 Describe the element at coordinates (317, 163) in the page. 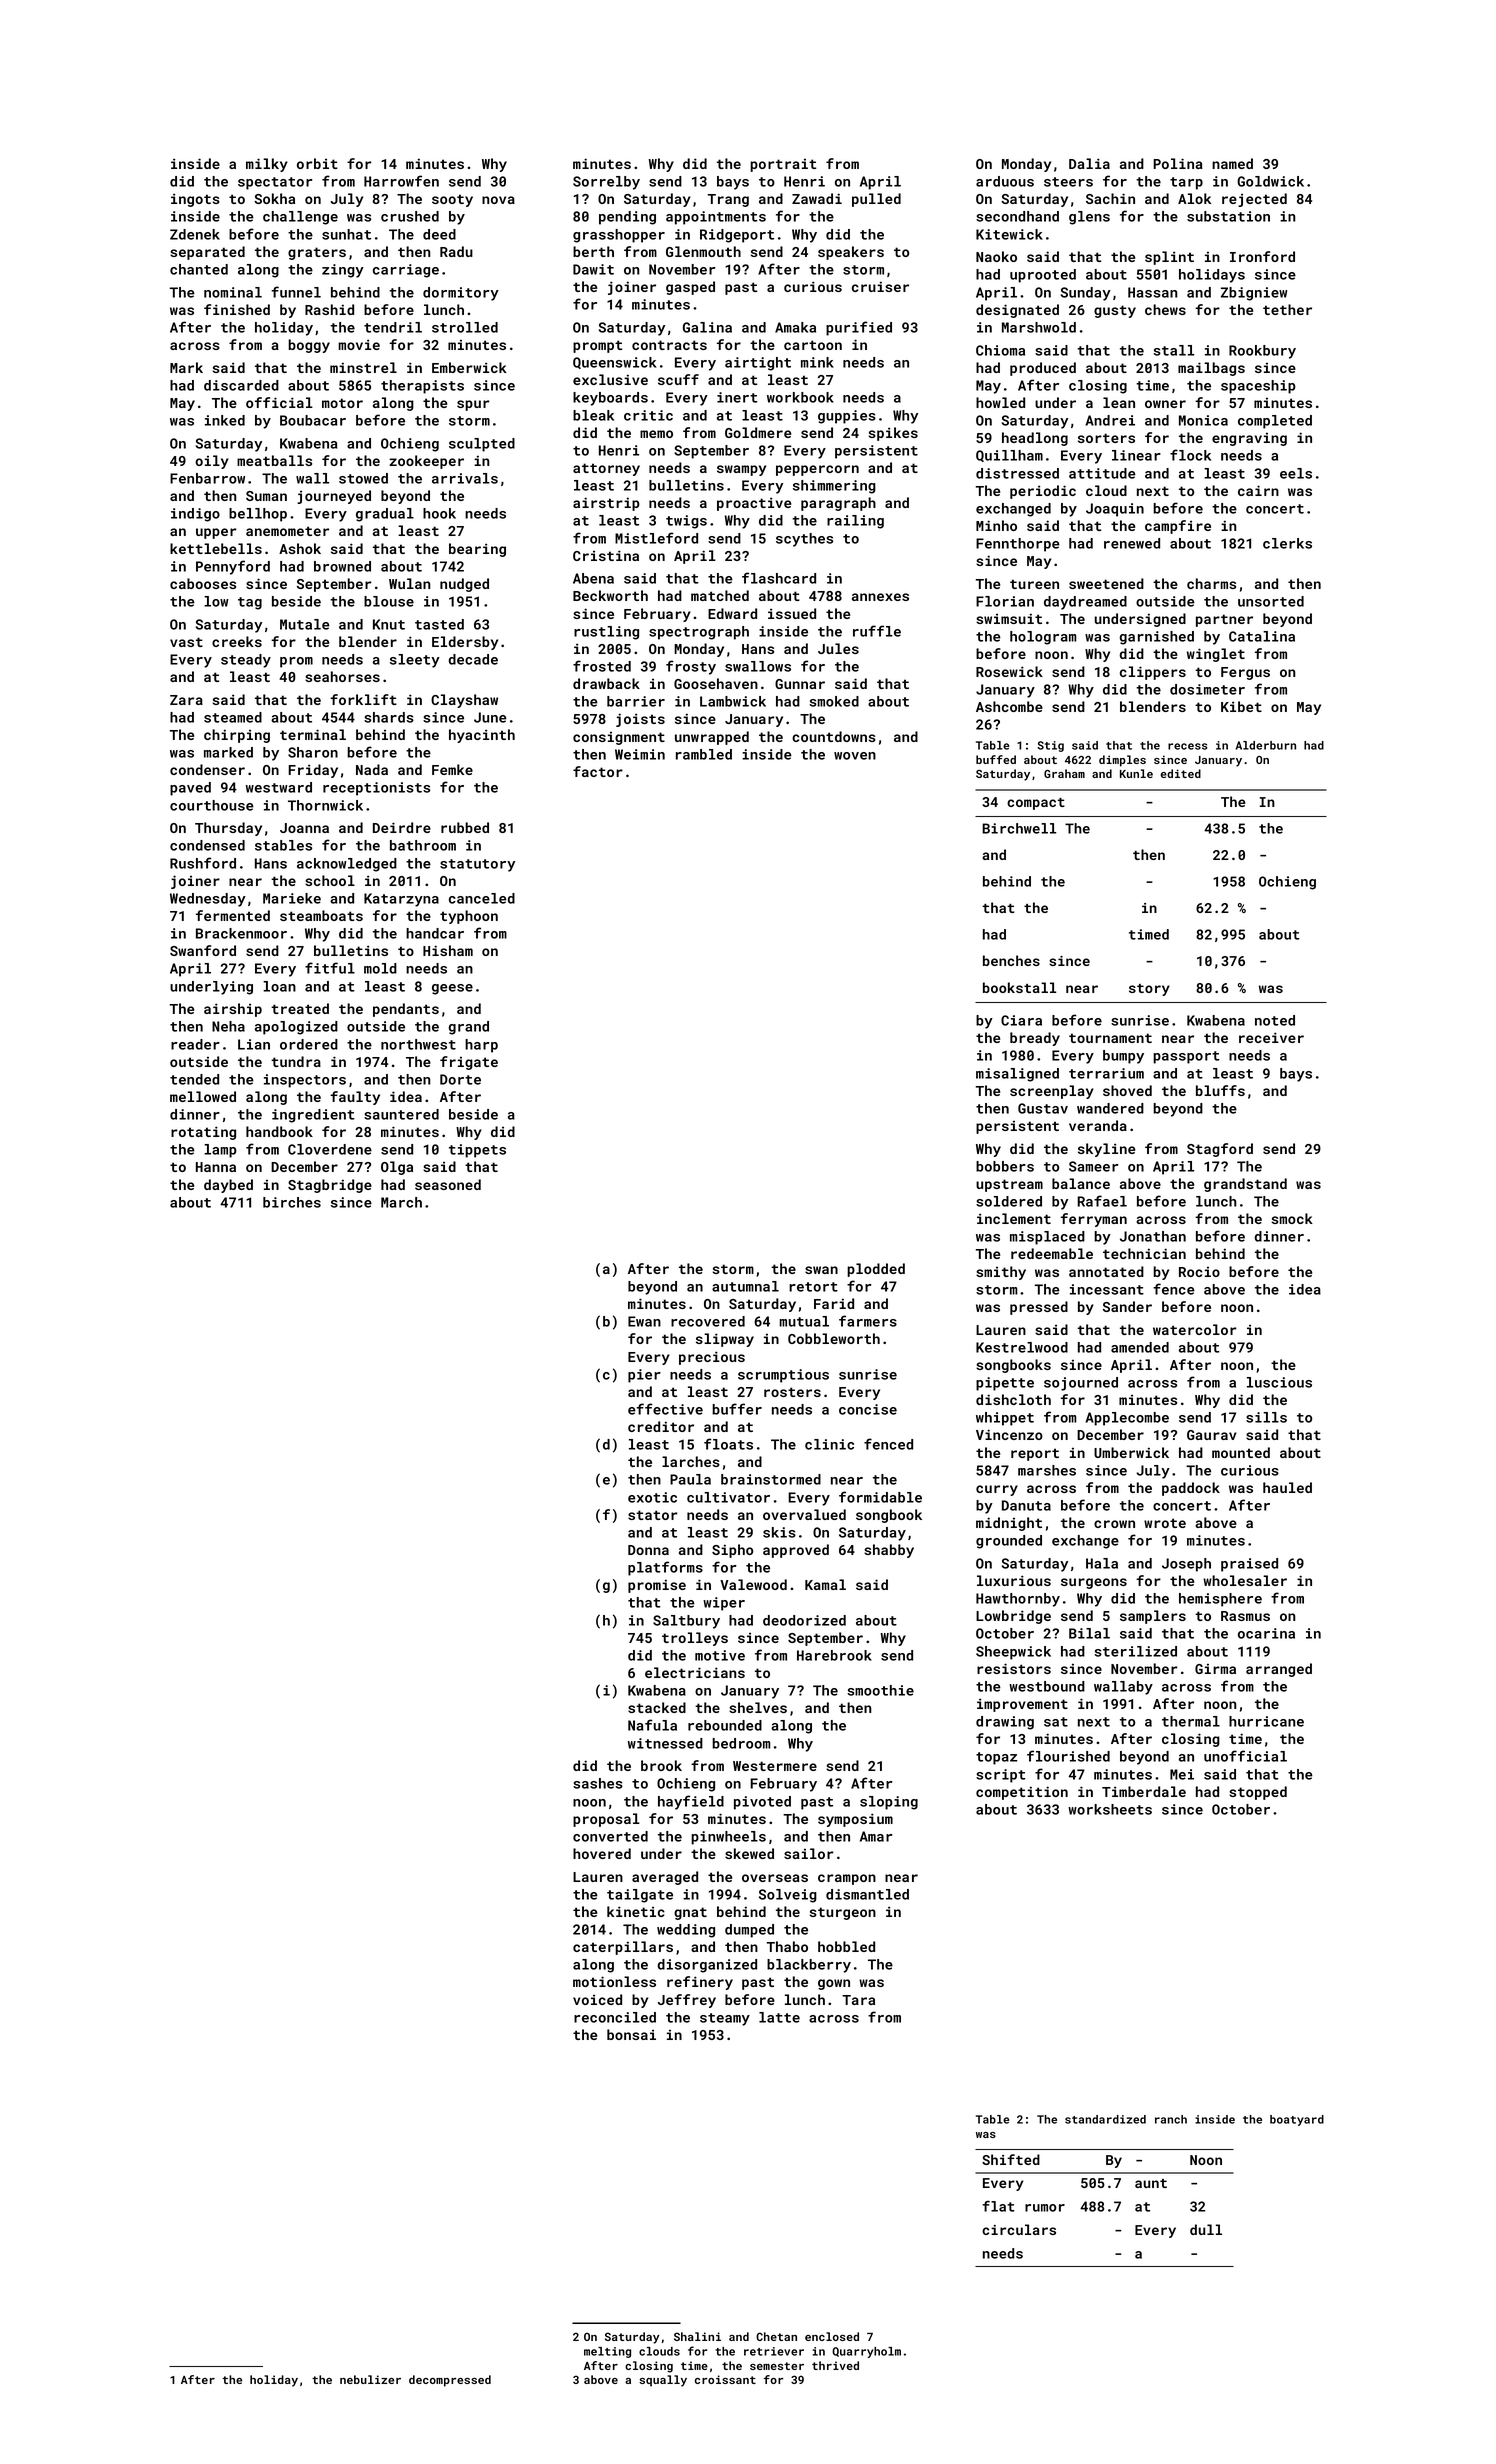

I see `orbit` at that location.
